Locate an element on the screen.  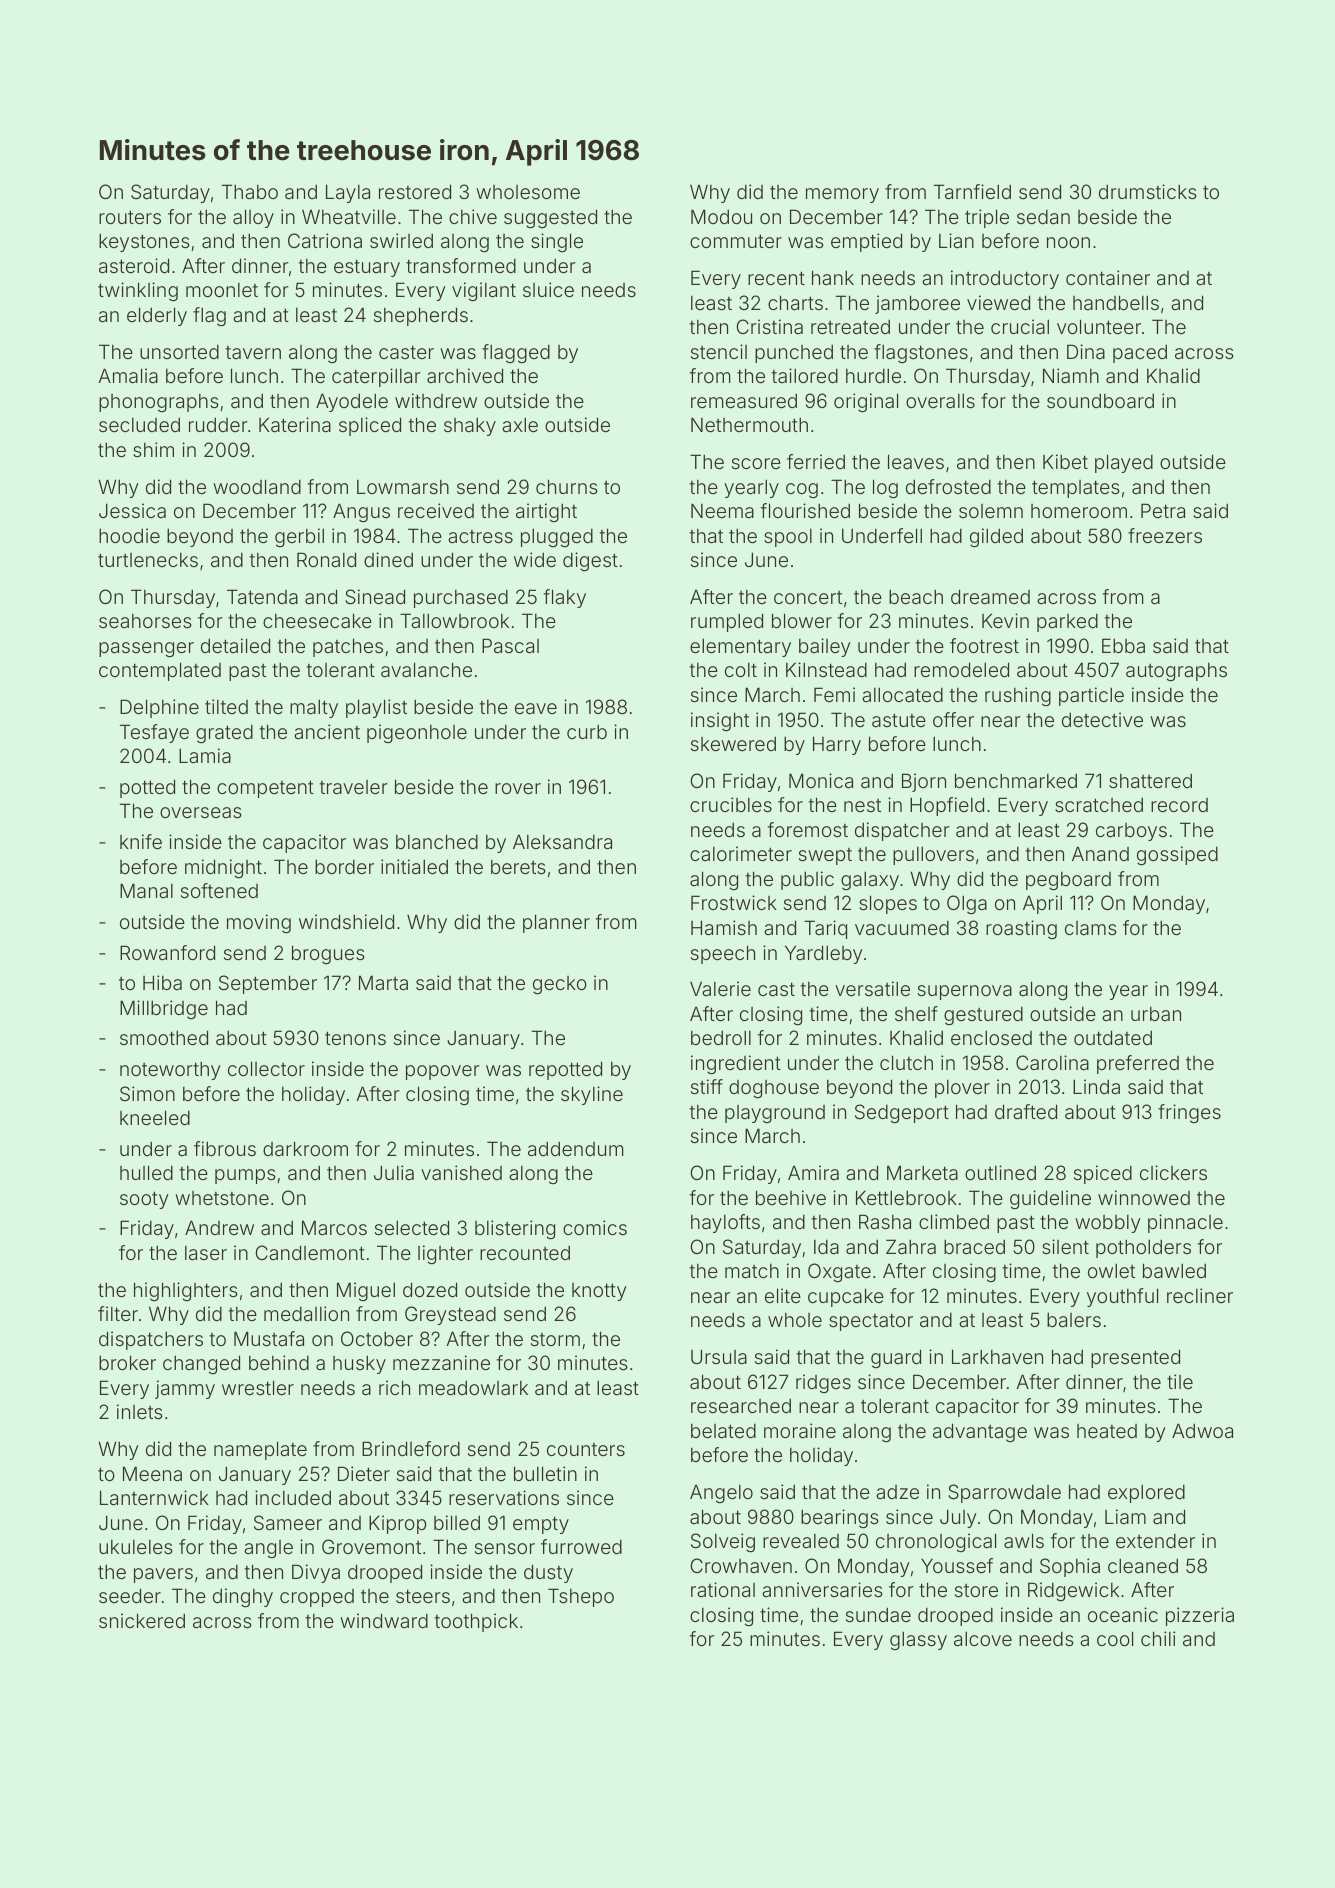
planner is located at coordinates (556, 923).
